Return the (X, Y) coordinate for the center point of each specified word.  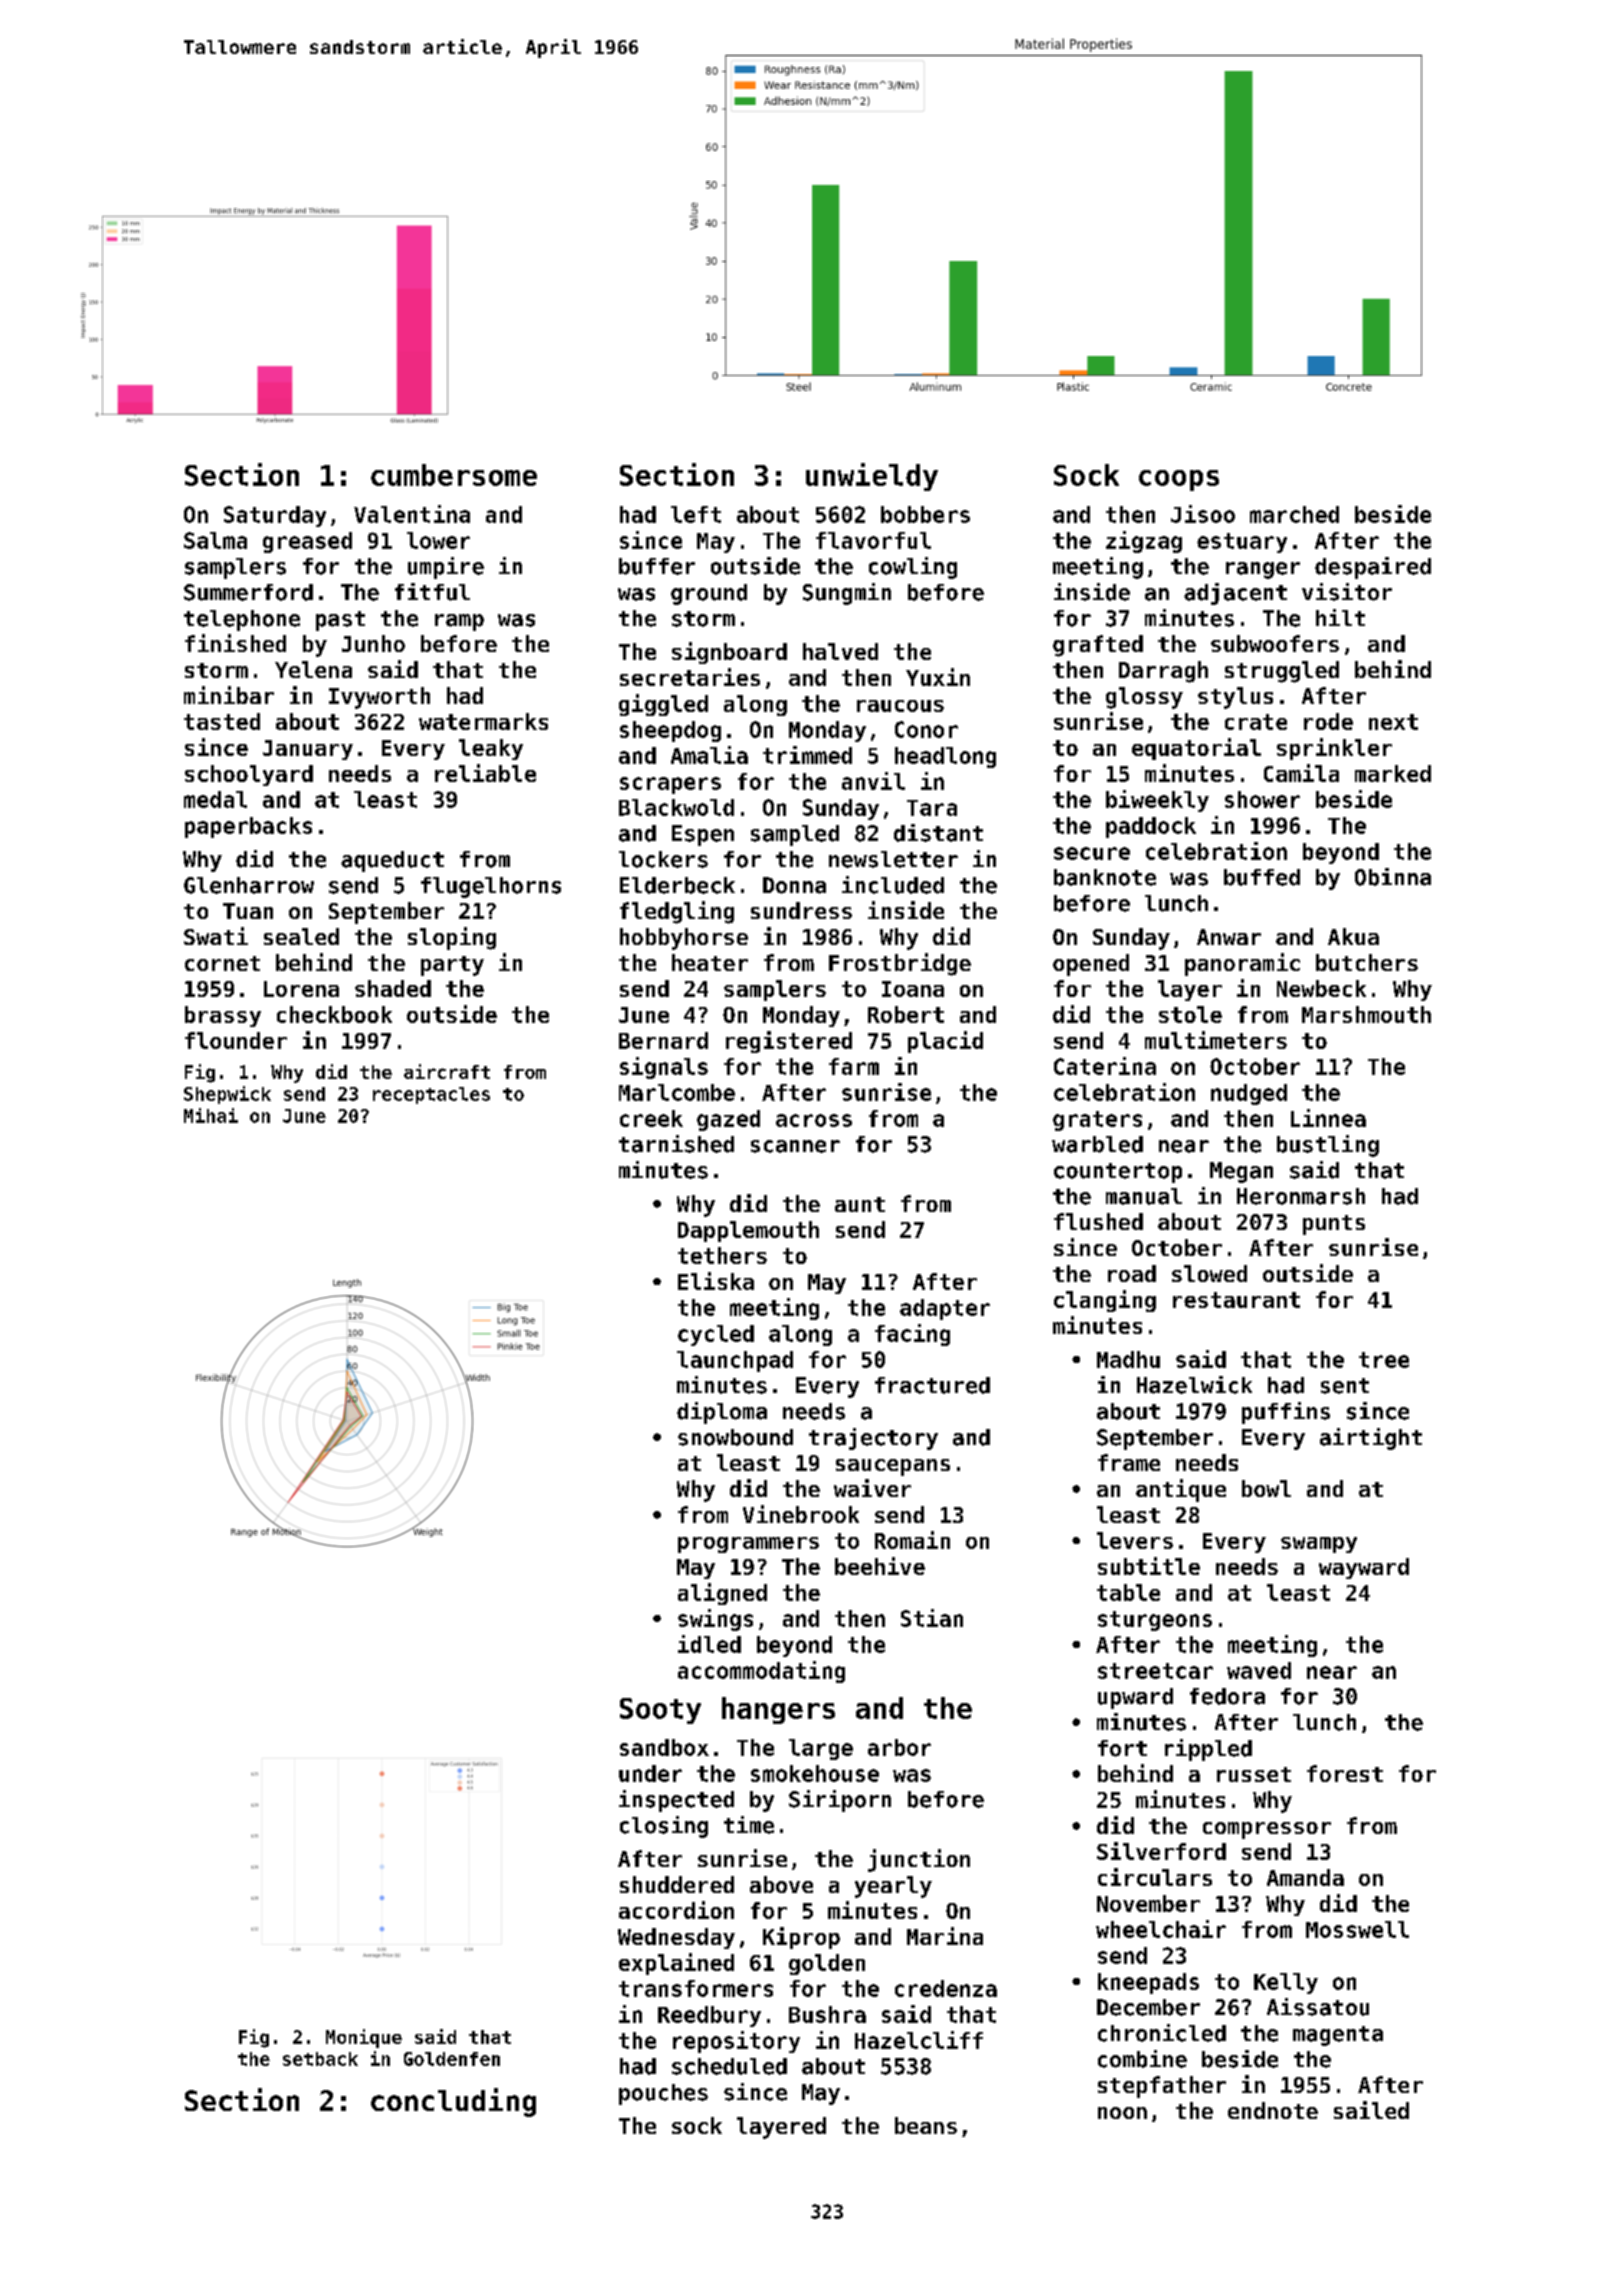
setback (320, 2059)
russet (1254, 1774)
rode (1328, 721)
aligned (722, 1594)
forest (1345, 1773)
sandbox (664, 1747)
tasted (222, 721)
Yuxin (938, 677)
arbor (899, 1747)
